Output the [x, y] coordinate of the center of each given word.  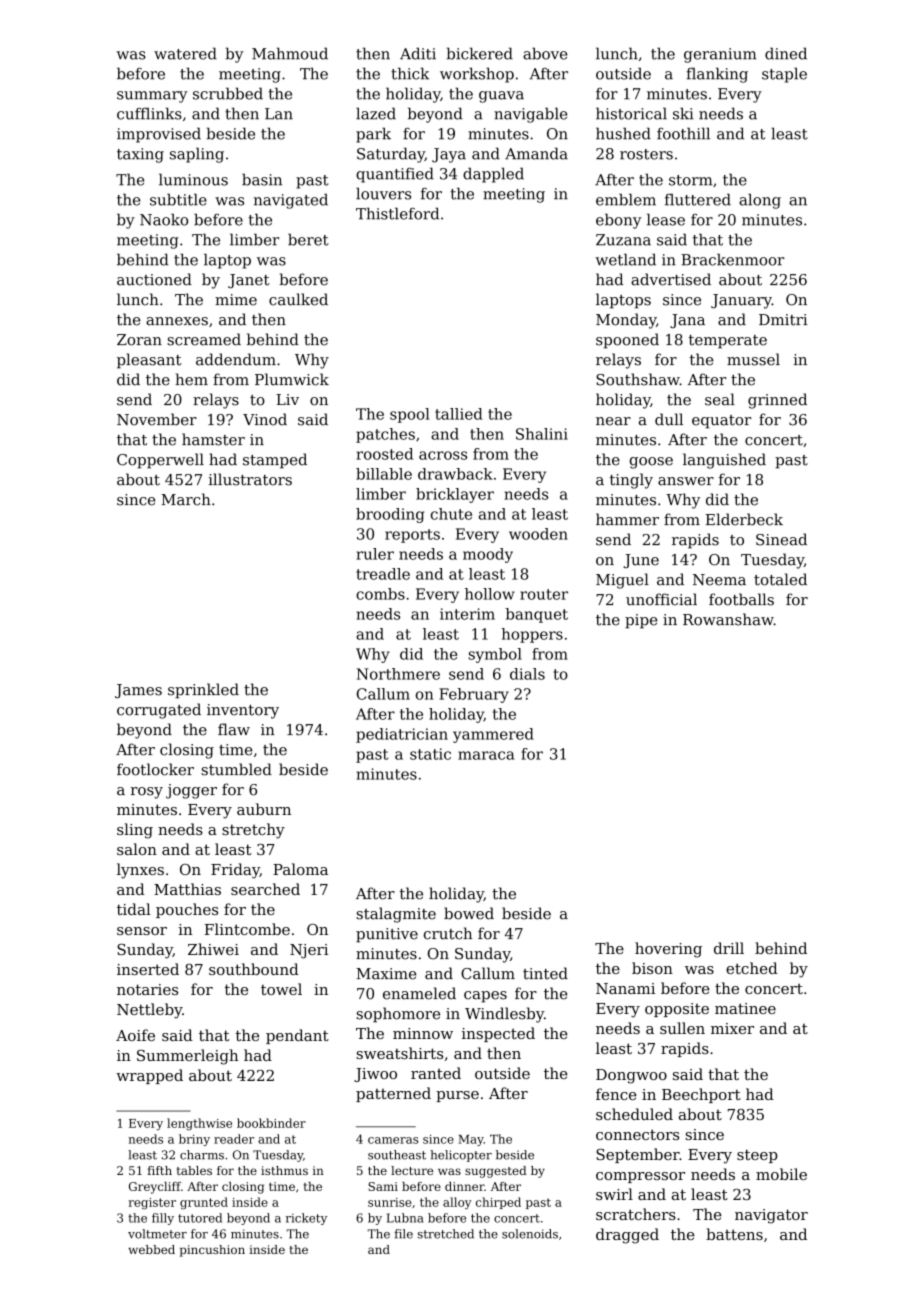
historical [631, 113]
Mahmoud [290, 53]
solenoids [530, 1234]
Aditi [418, 53]
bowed [469, 913]
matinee [745, 1008]
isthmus [284, 1170]
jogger [191, 791]
